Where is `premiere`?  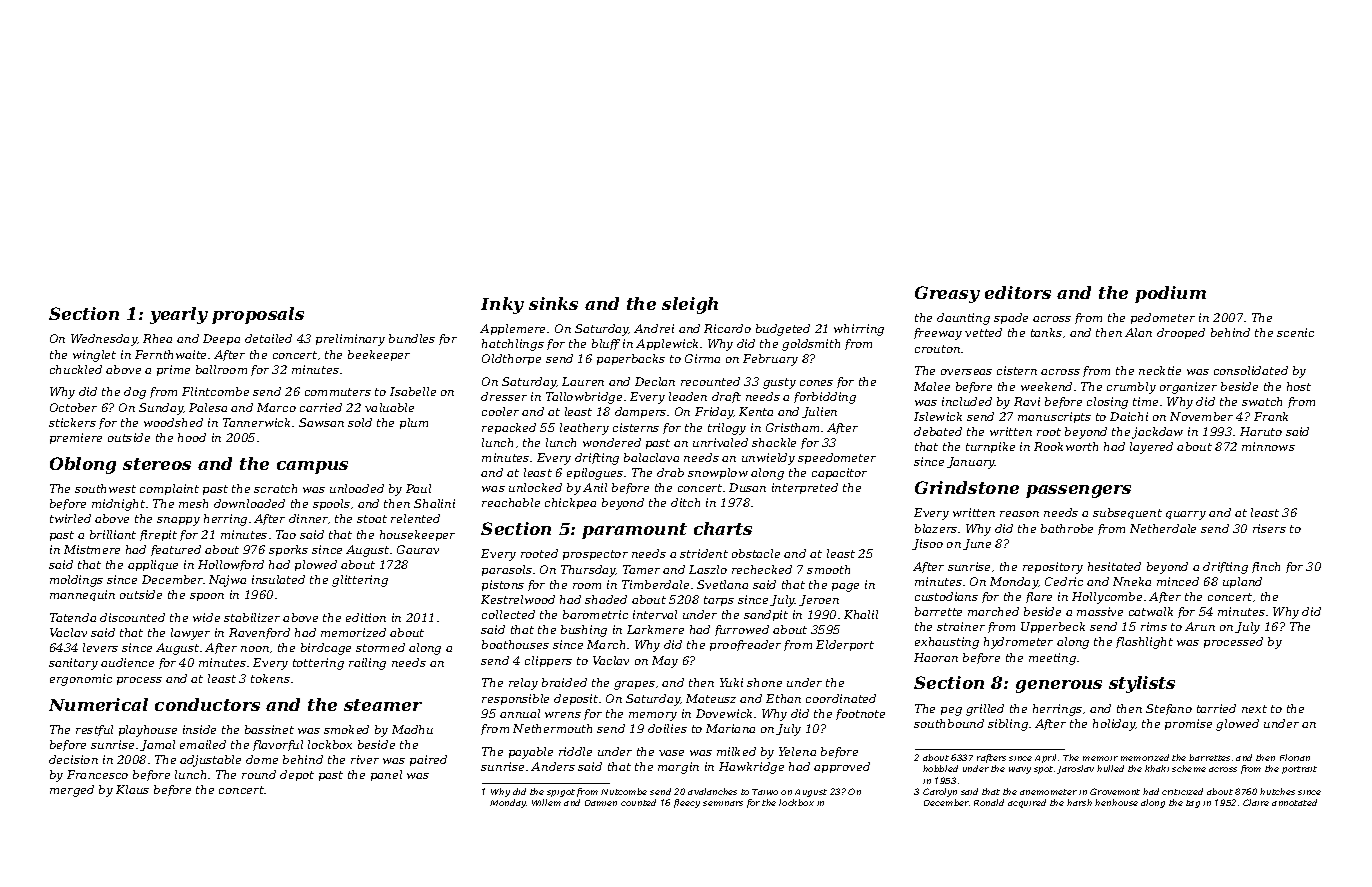
premiere is located at coordinates (76, 438).
